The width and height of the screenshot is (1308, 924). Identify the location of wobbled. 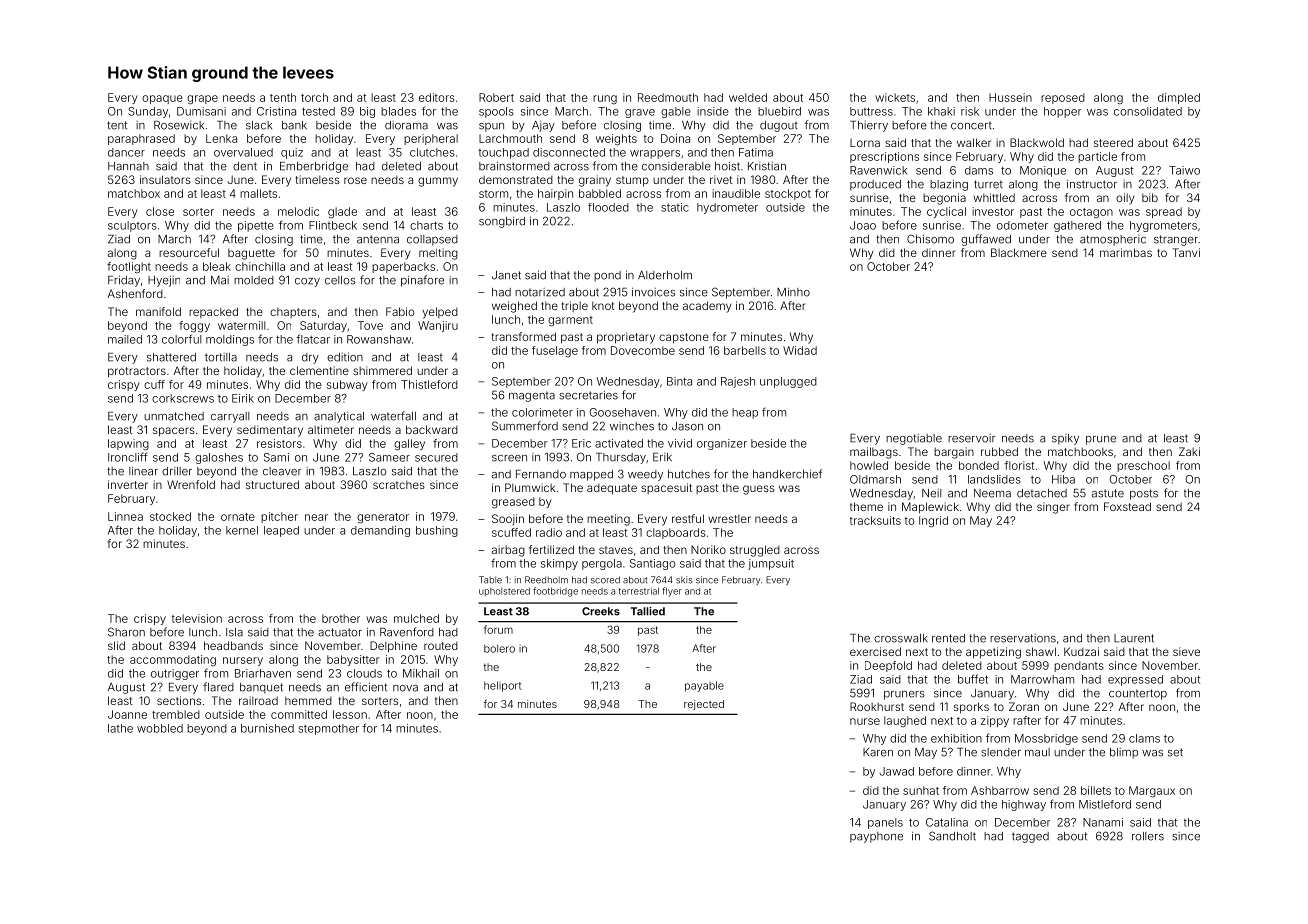
(160, 728).
